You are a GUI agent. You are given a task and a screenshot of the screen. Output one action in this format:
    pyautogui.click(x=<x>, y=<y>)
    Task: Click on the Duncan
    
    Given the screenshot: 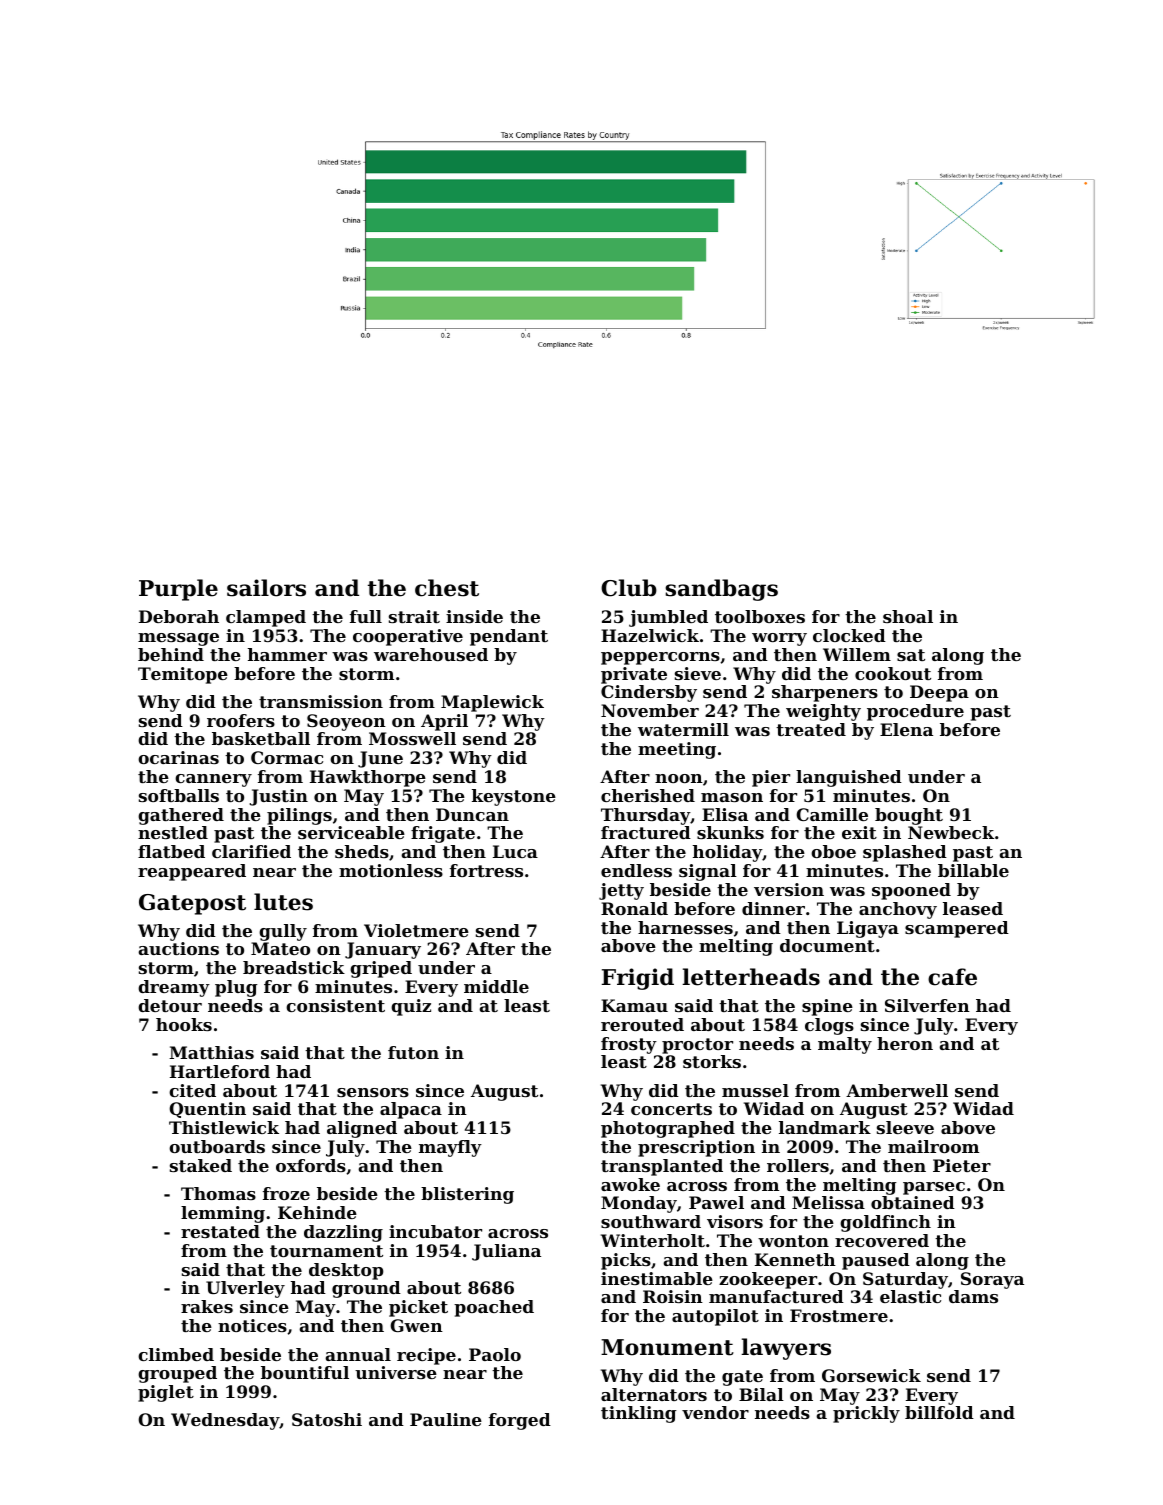 What is the action you would take?
    pyautogui.click(x=472, y=814)
